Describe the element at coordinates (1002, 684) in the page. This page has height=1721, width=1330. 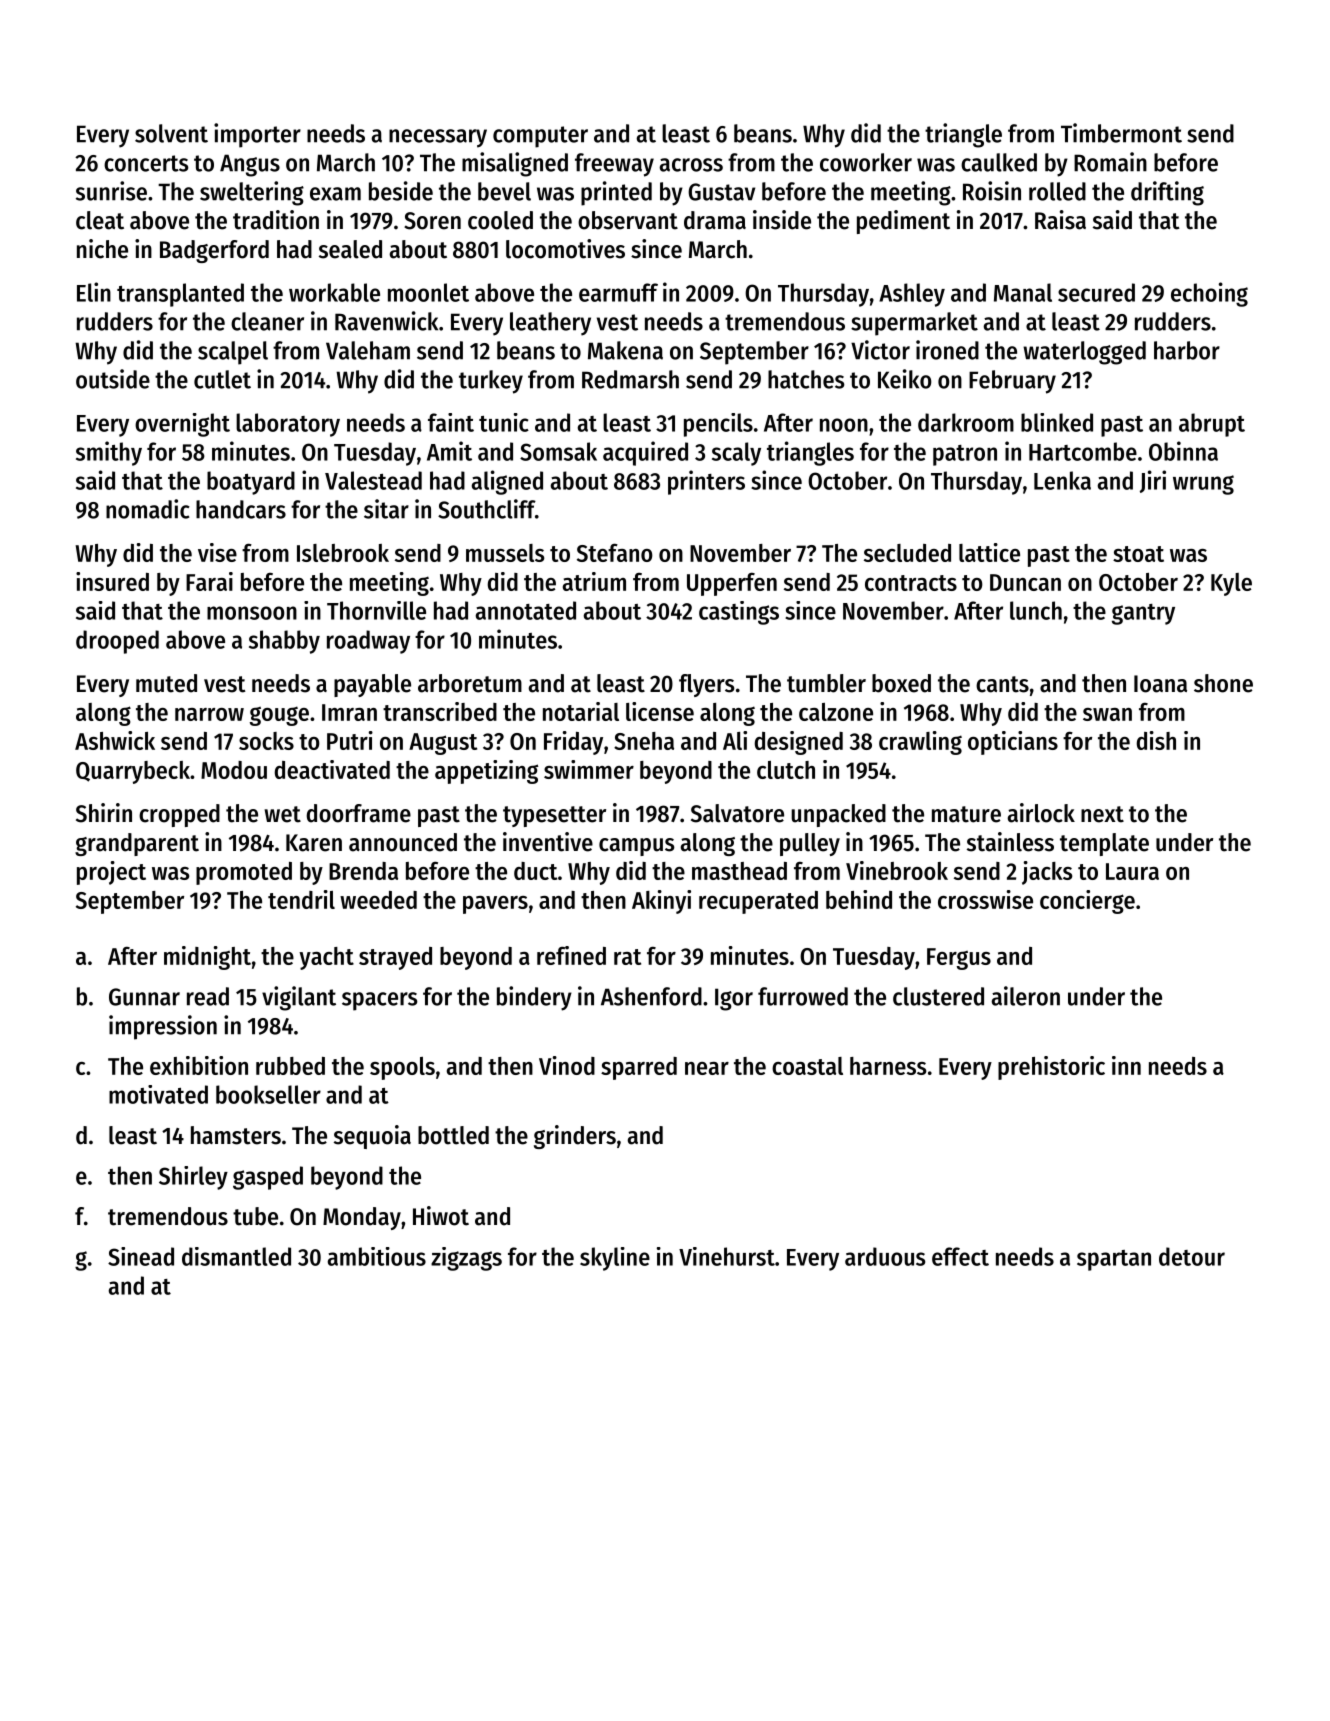
I see `cants` at that location.
